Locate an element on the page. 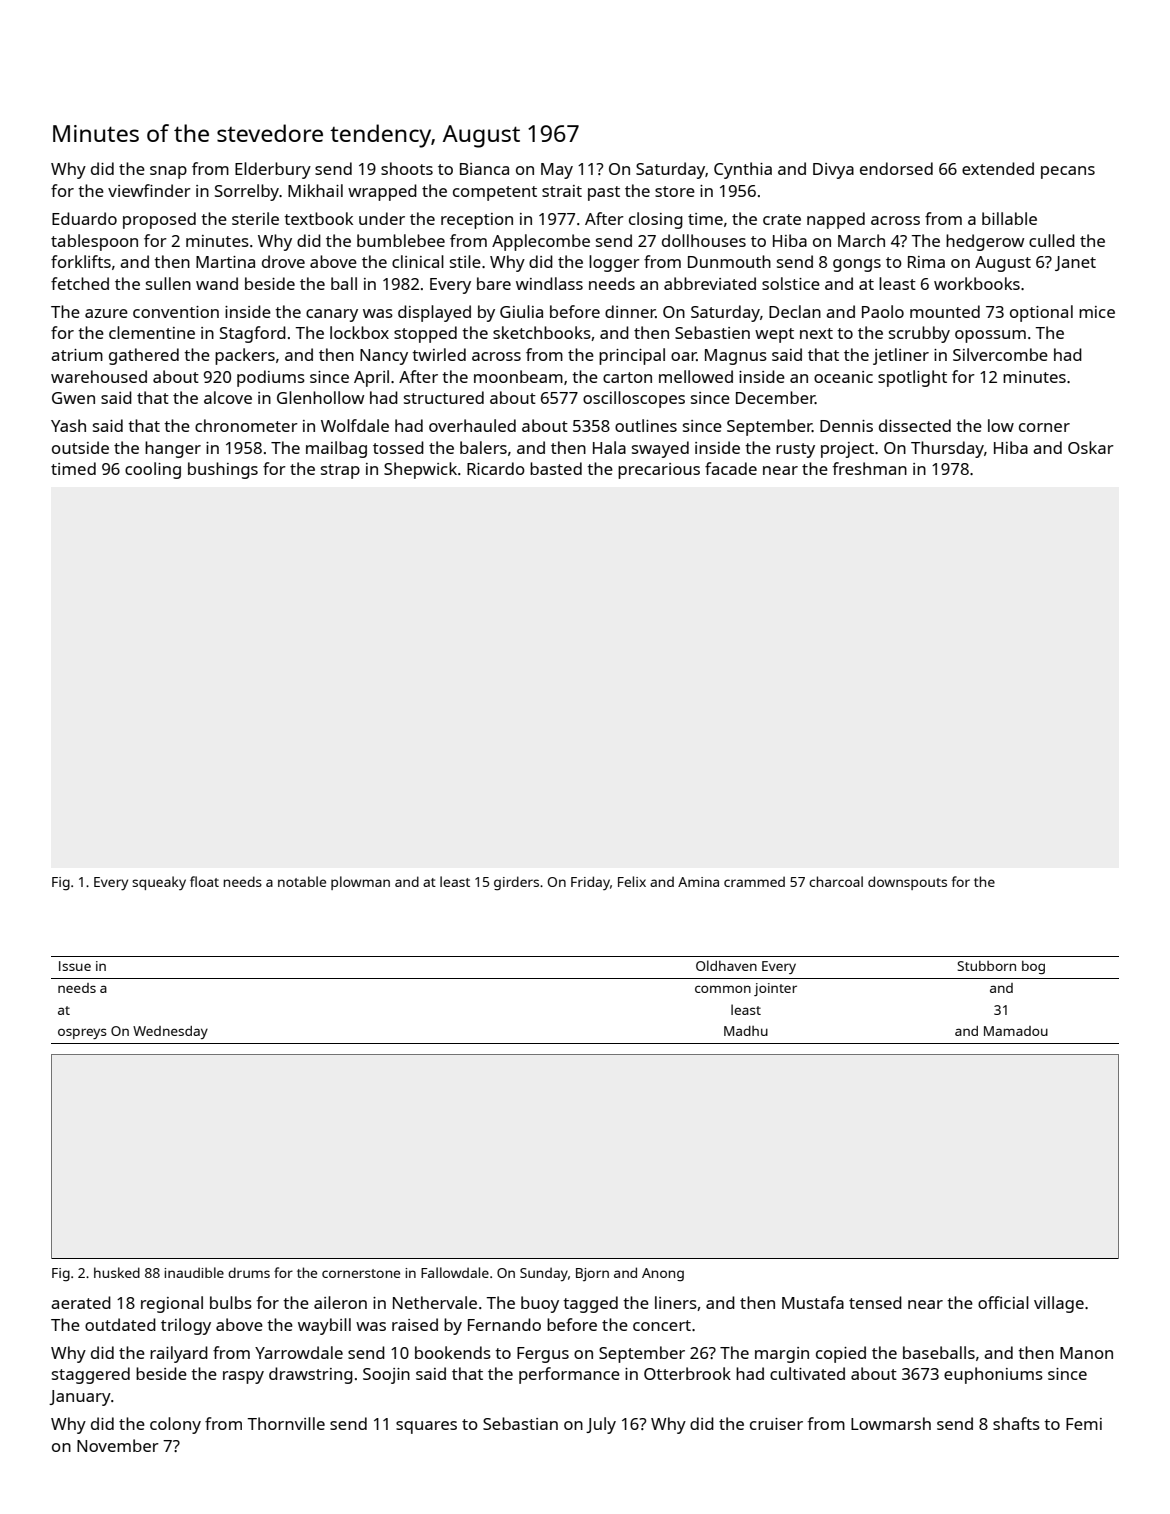  Issue is located at coordinates (75, 966).
